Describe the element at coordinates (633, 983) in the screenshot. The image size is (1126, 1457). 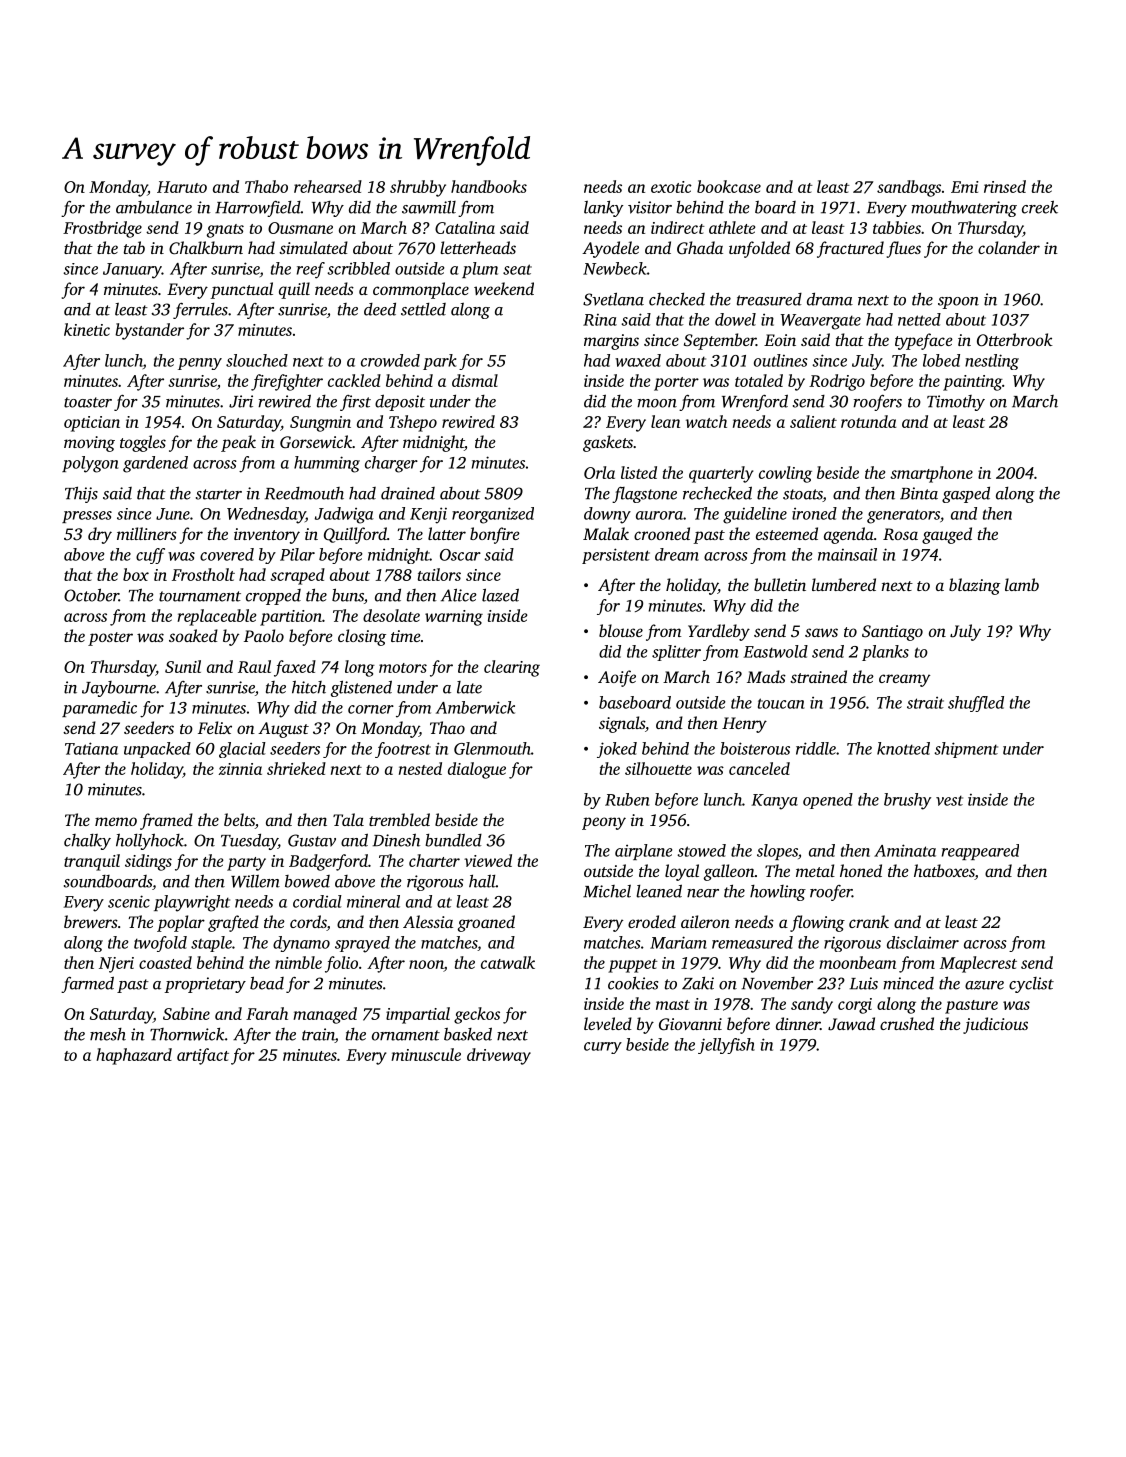
I see `cookies` at that location.
